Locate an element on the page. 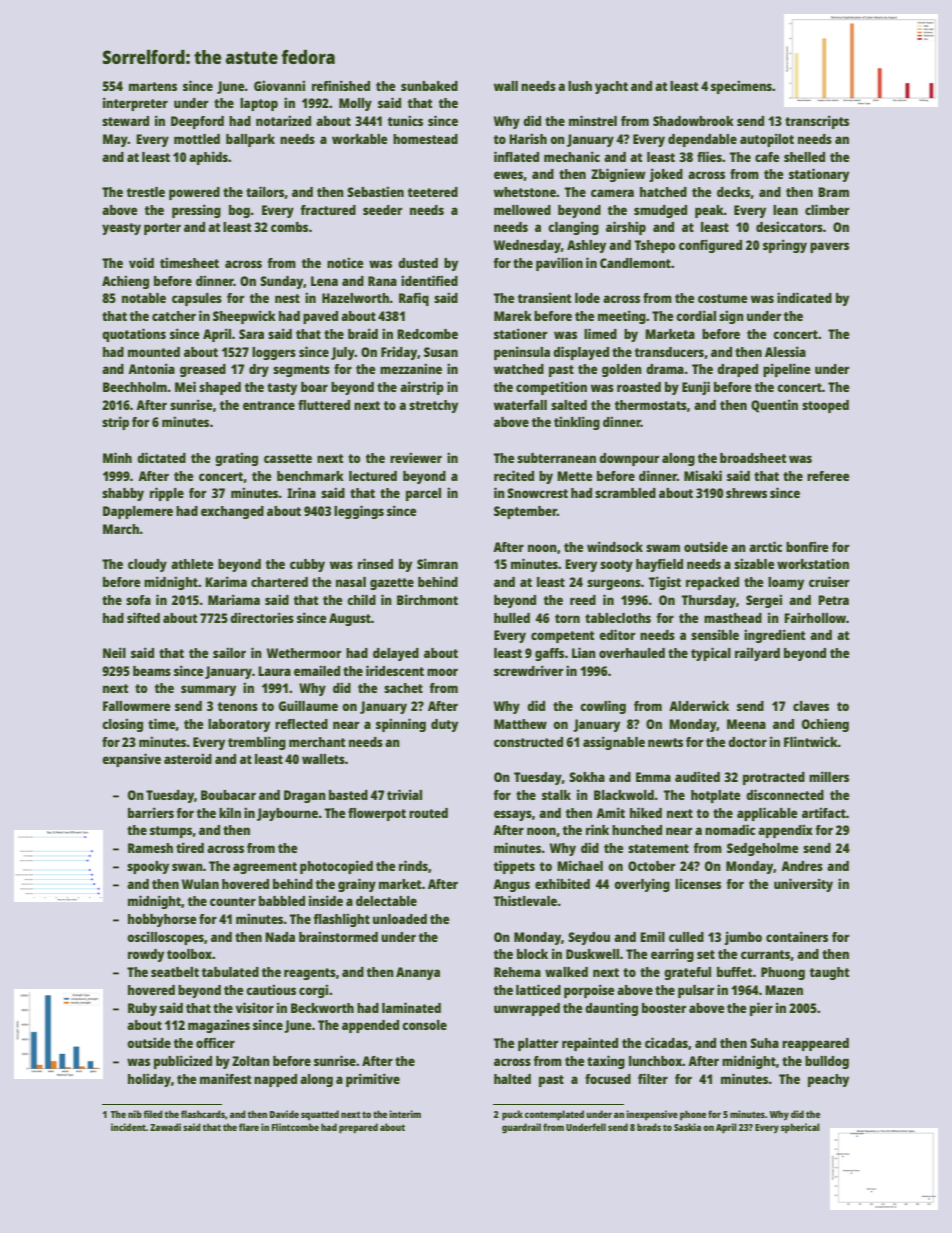 This page has width=952, height=1233. Birchmont is located at coordinates (427, 599).
